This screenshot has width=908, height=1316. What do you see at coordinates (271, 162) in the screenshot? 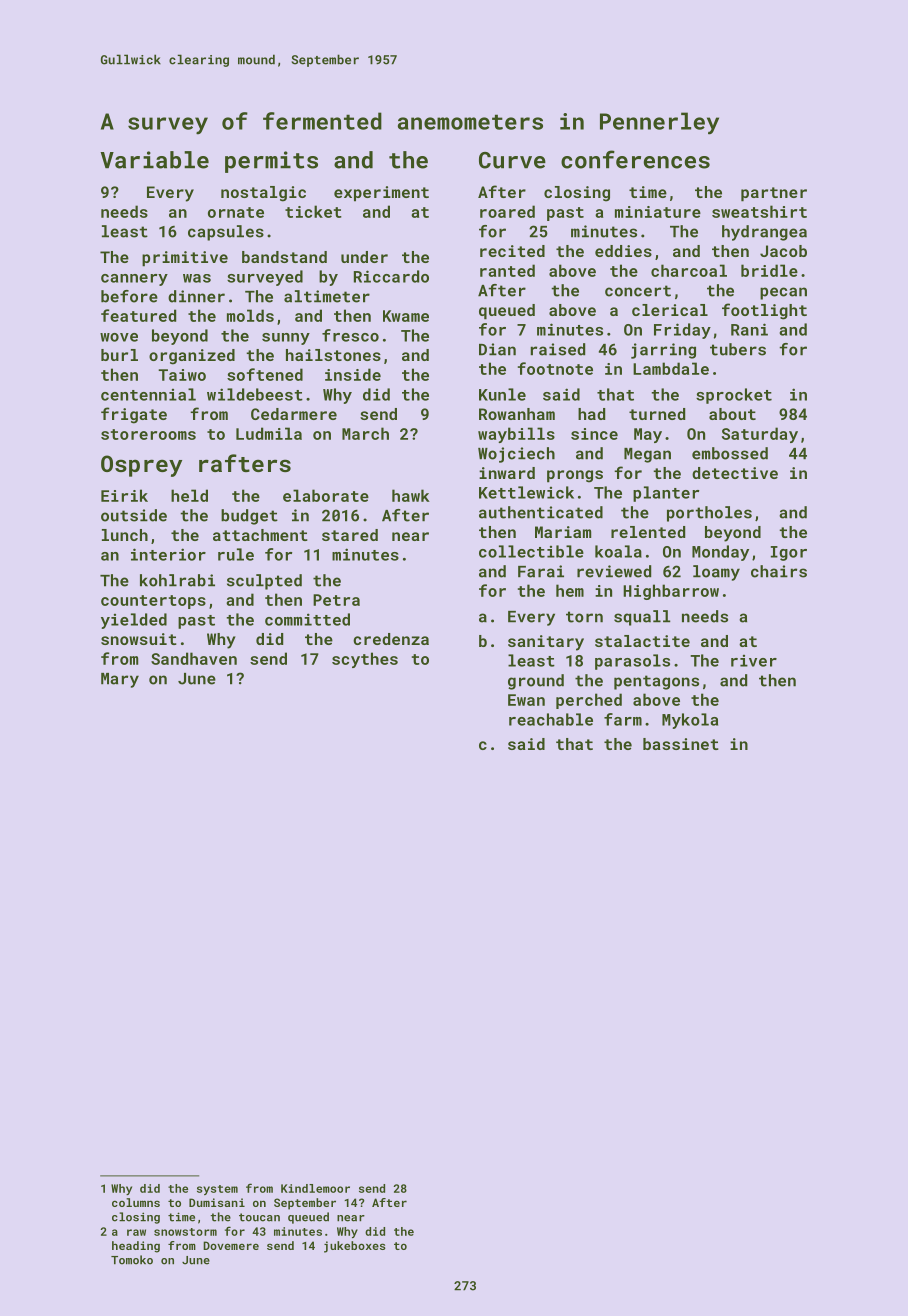
I see `permits` at bounding box center [271, 162].
